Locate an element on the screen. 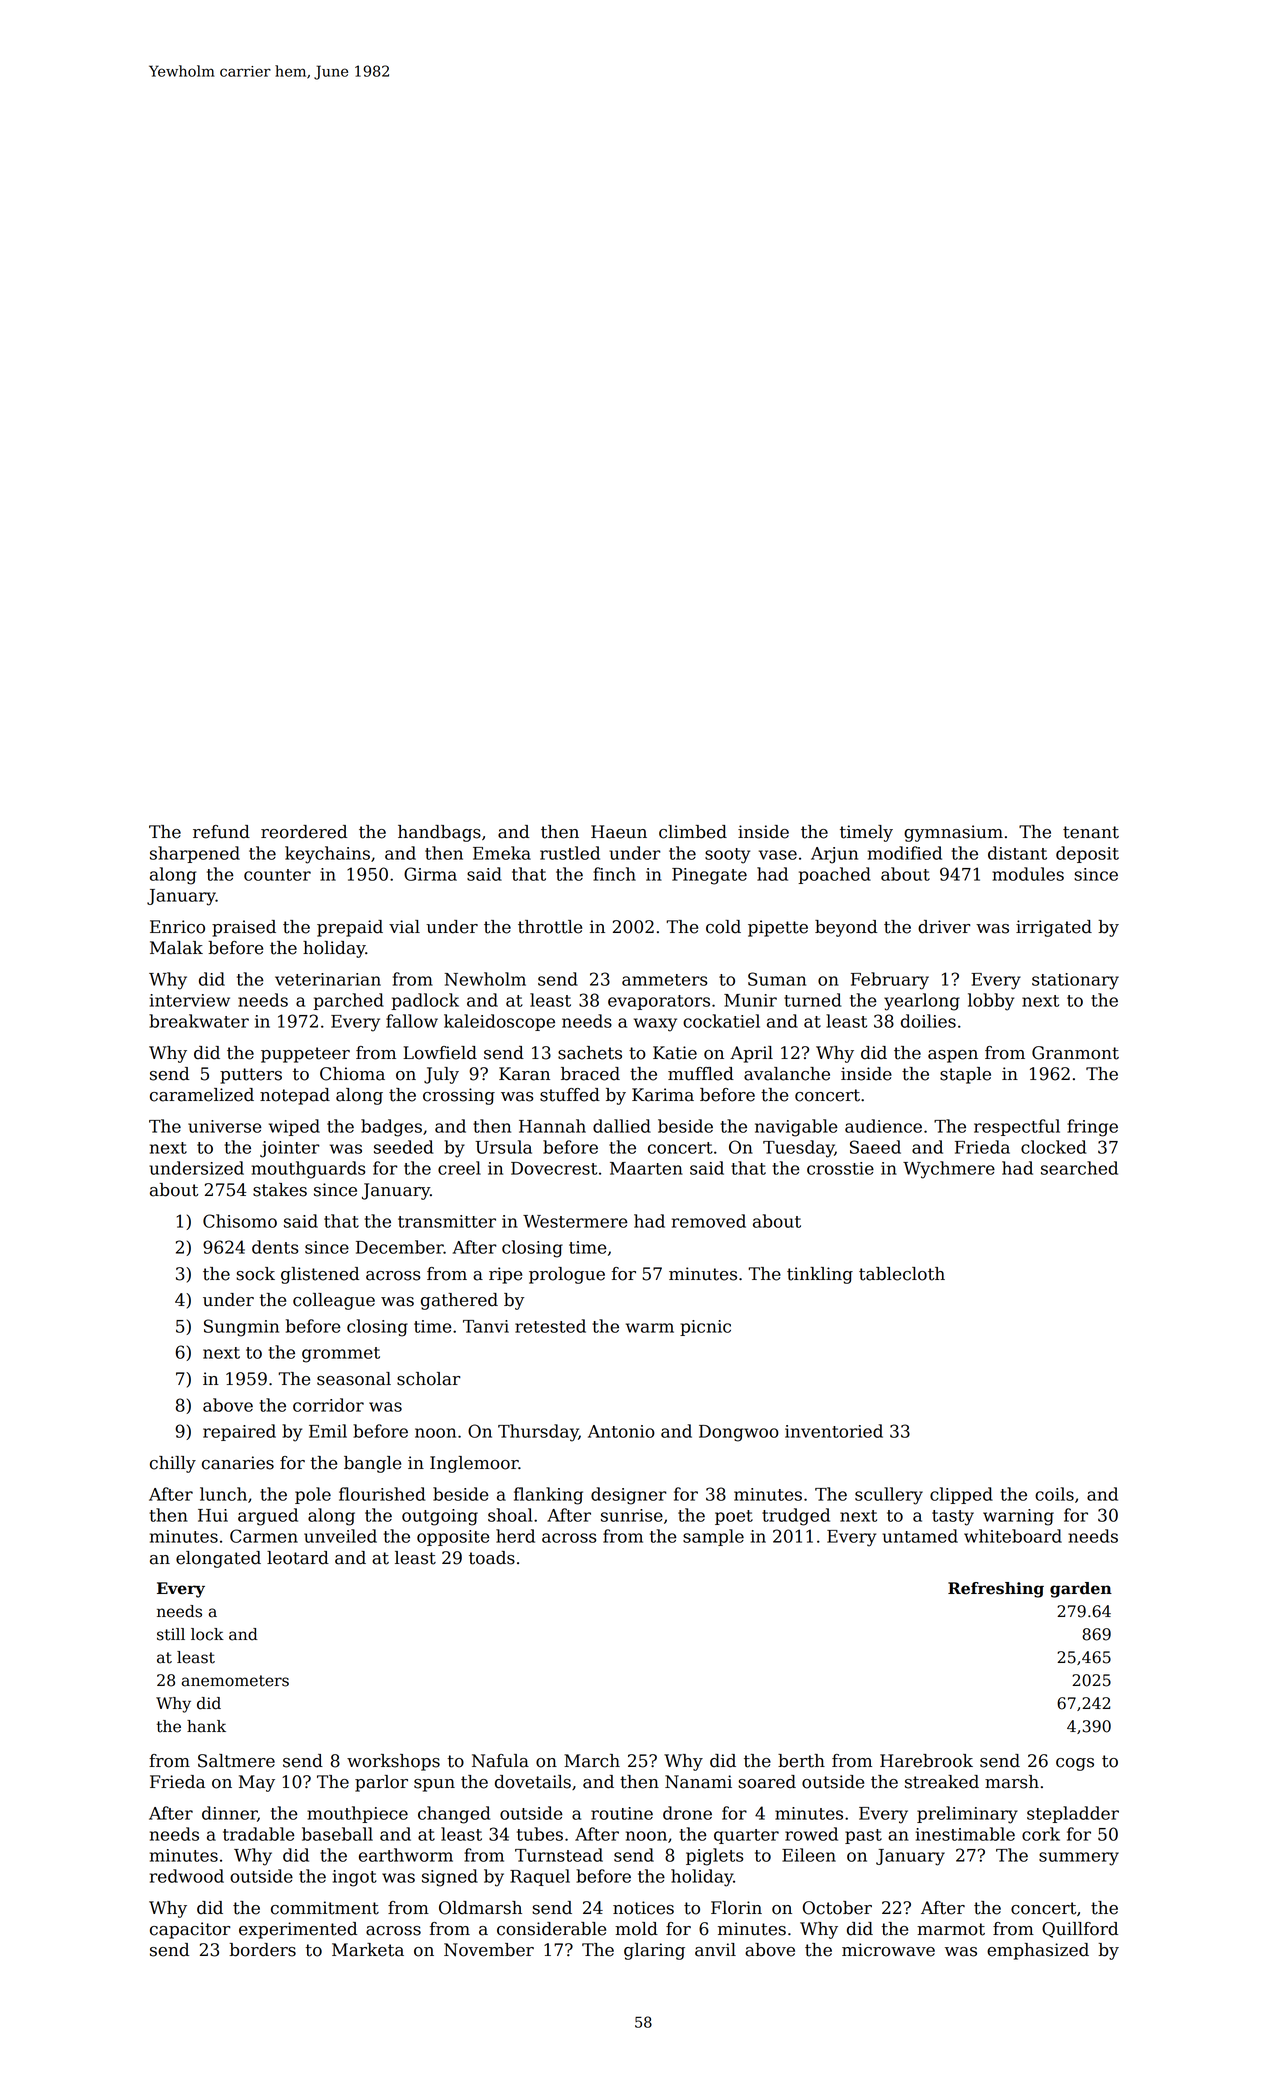 The width and height of the screenshot is (1268, 2089). Nanami is located at coordinates (698, 1782).
